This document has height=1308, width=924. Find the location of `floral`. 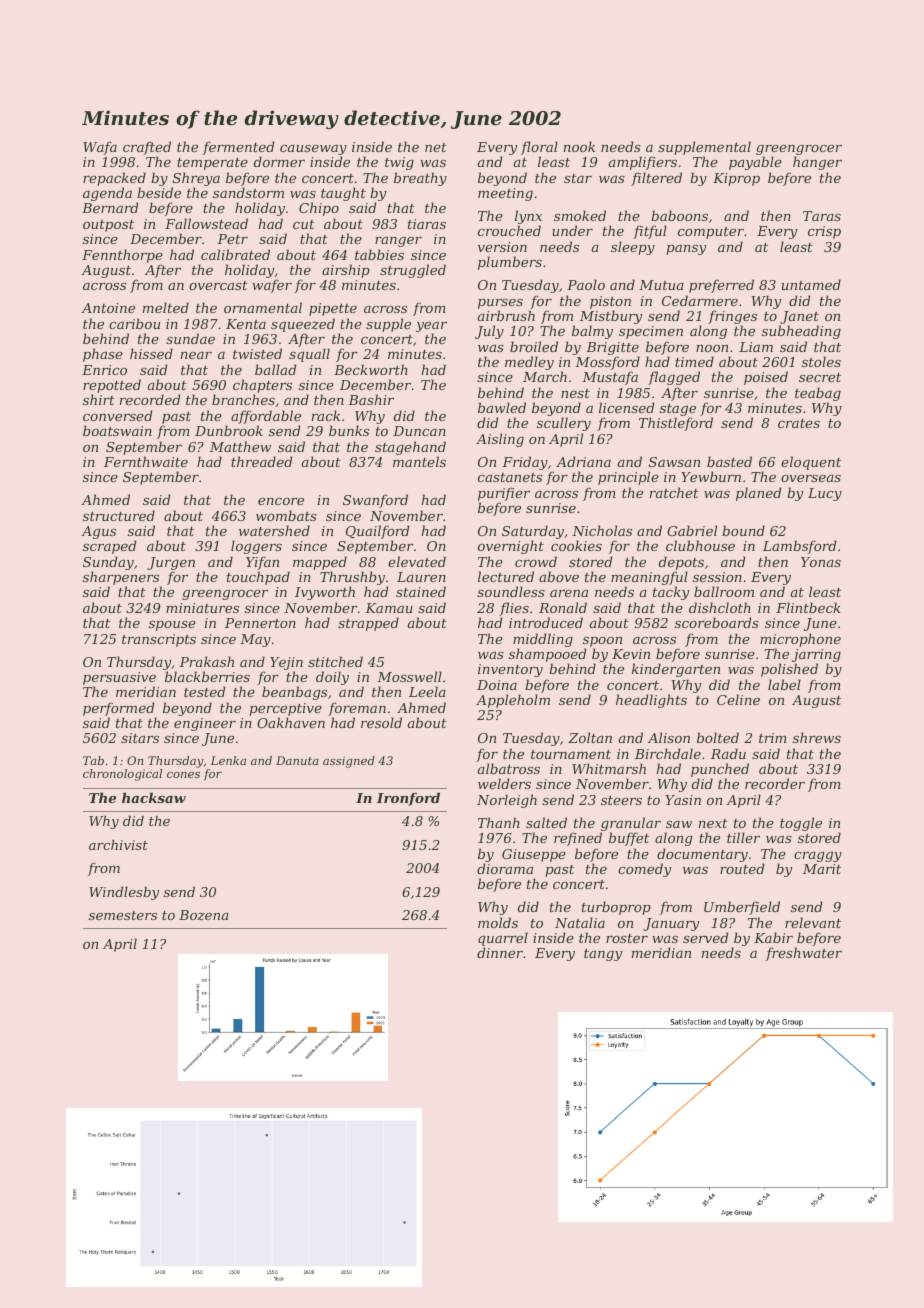

floral is located at coordinates (539, 148).
